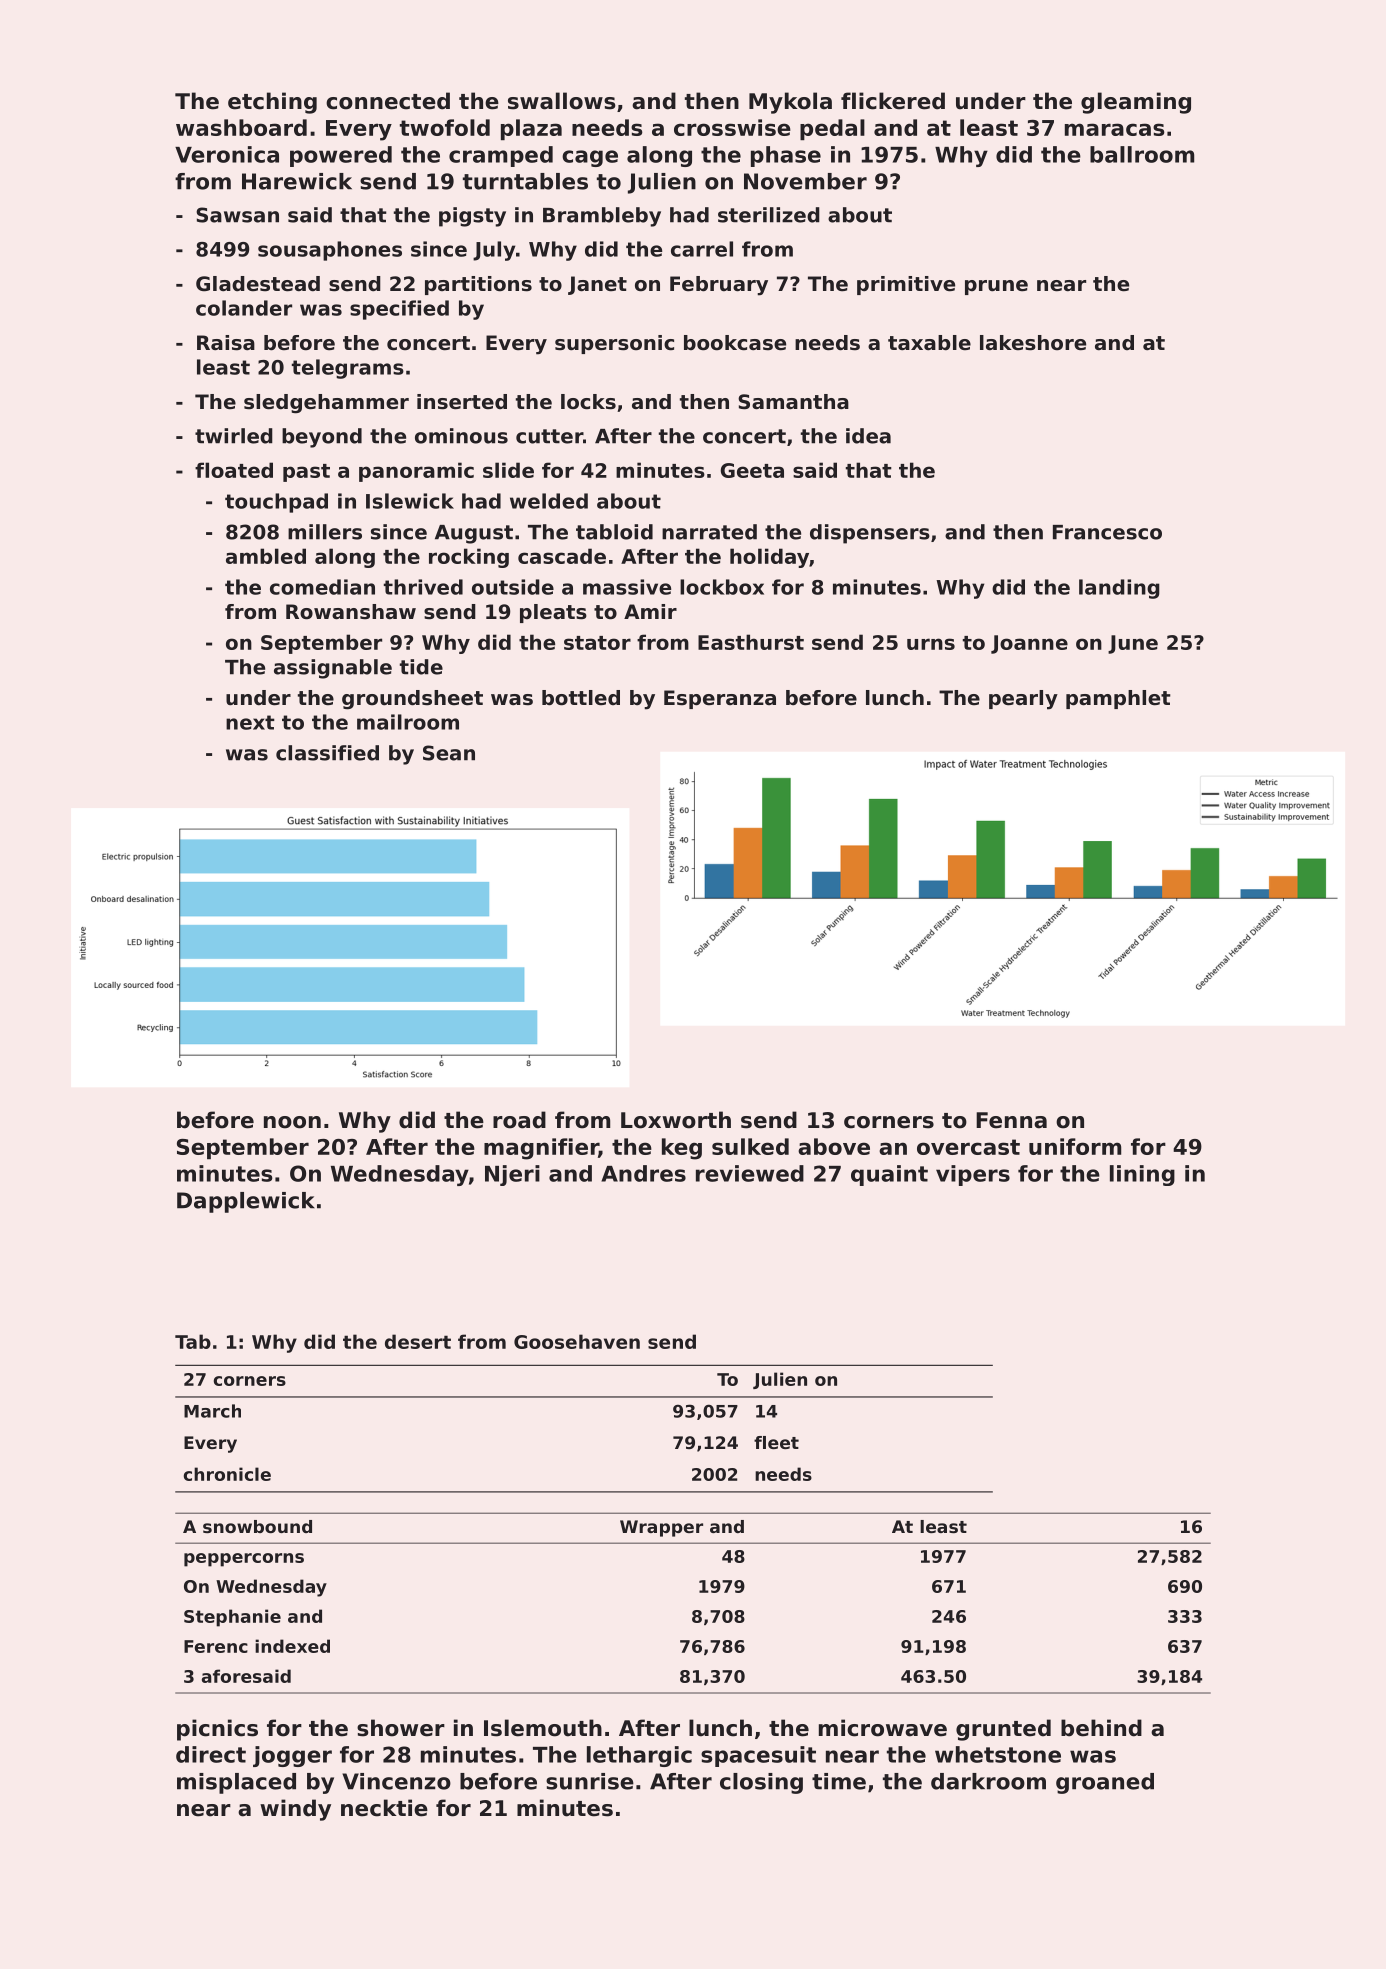  I want to click on fleet, so click(776, 1442).
